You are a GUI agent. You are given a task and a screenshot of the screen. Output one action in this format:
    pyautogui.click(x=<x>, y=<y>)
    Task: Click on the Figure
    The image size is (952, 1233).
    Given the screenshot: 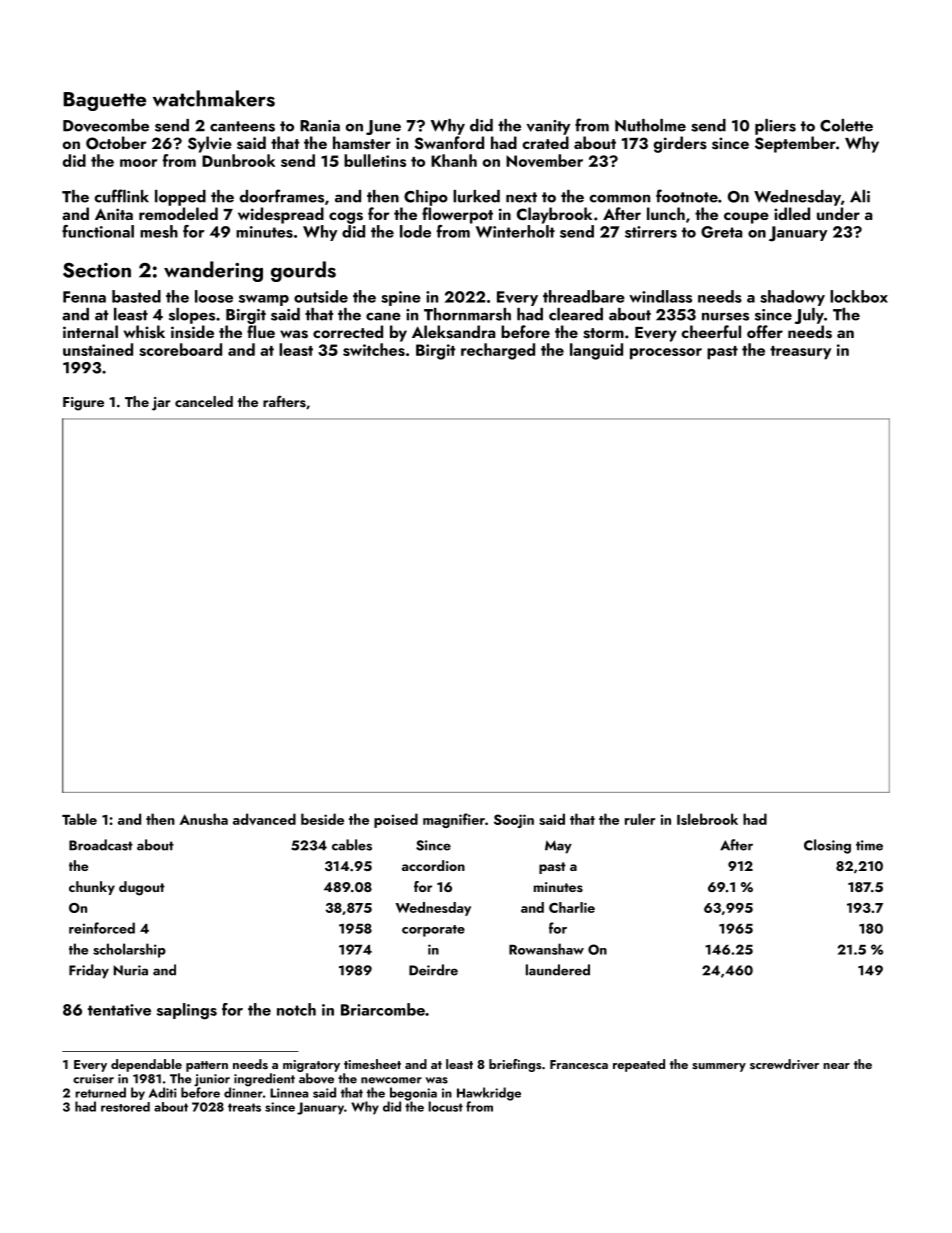 What is the action you would take?
    pyautogui.click(x=83, y=404)
